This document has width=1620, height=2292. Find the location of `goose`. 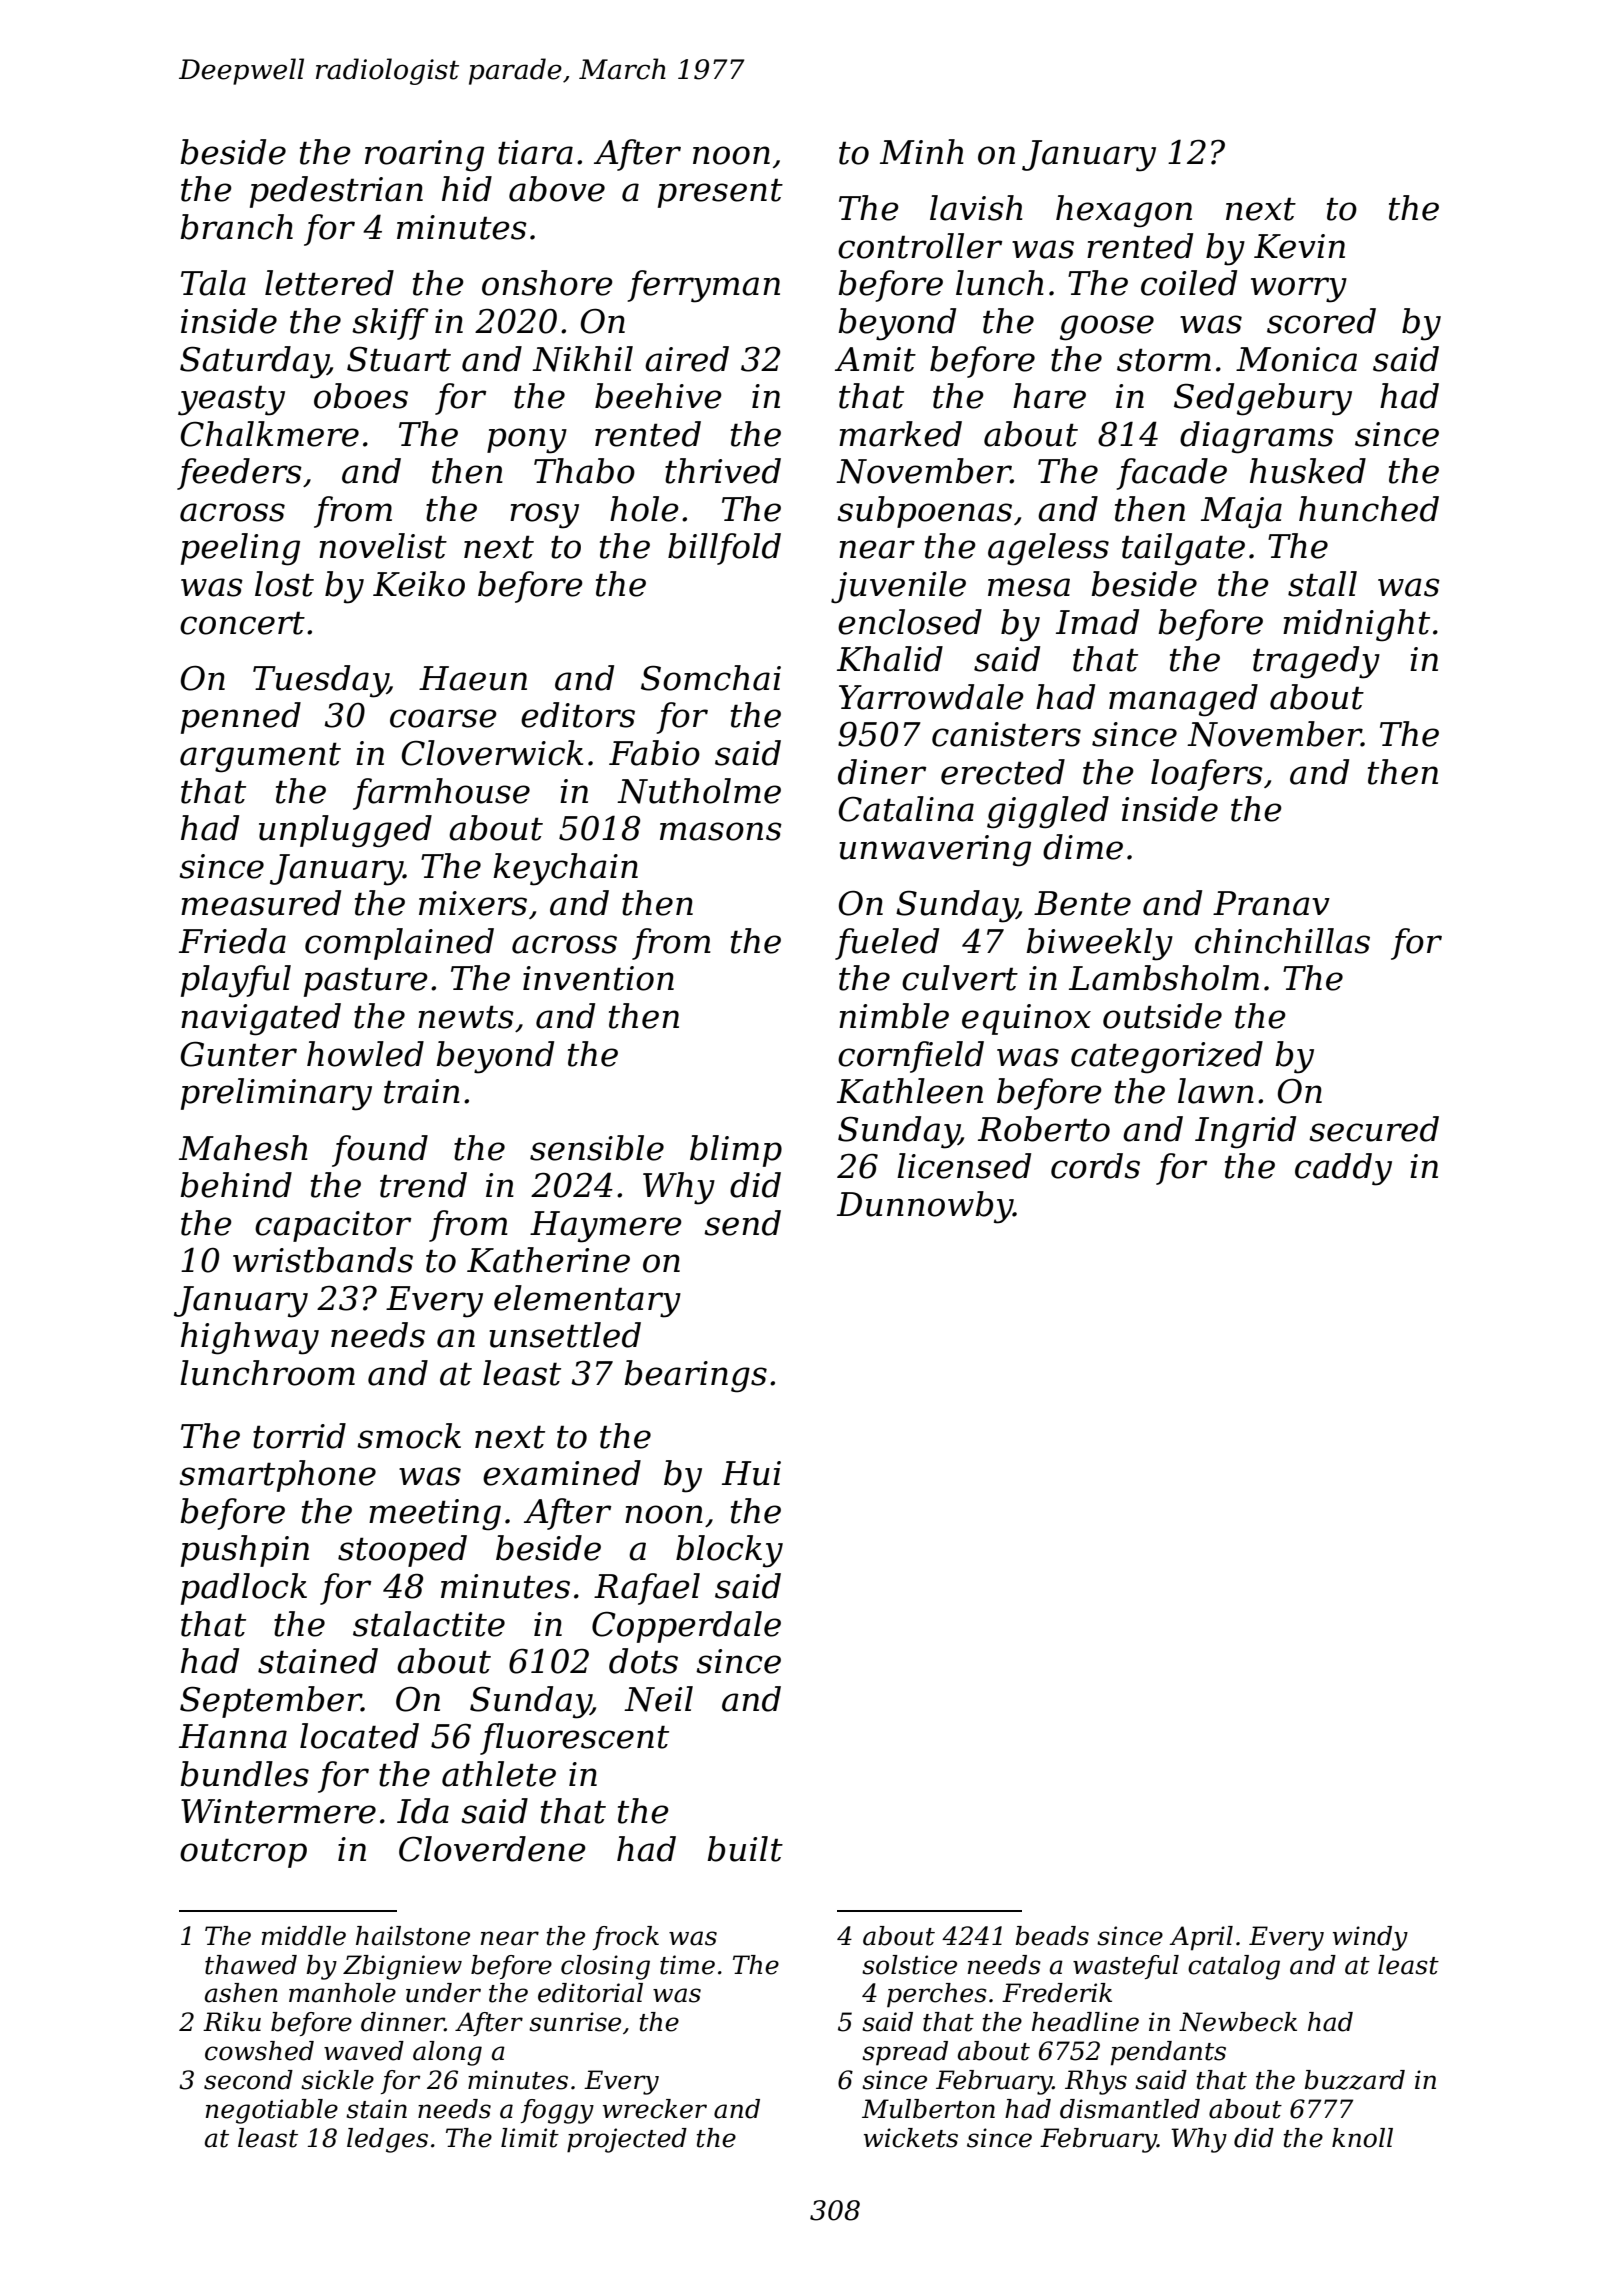

goose is located at coordinates (1107, 328).
